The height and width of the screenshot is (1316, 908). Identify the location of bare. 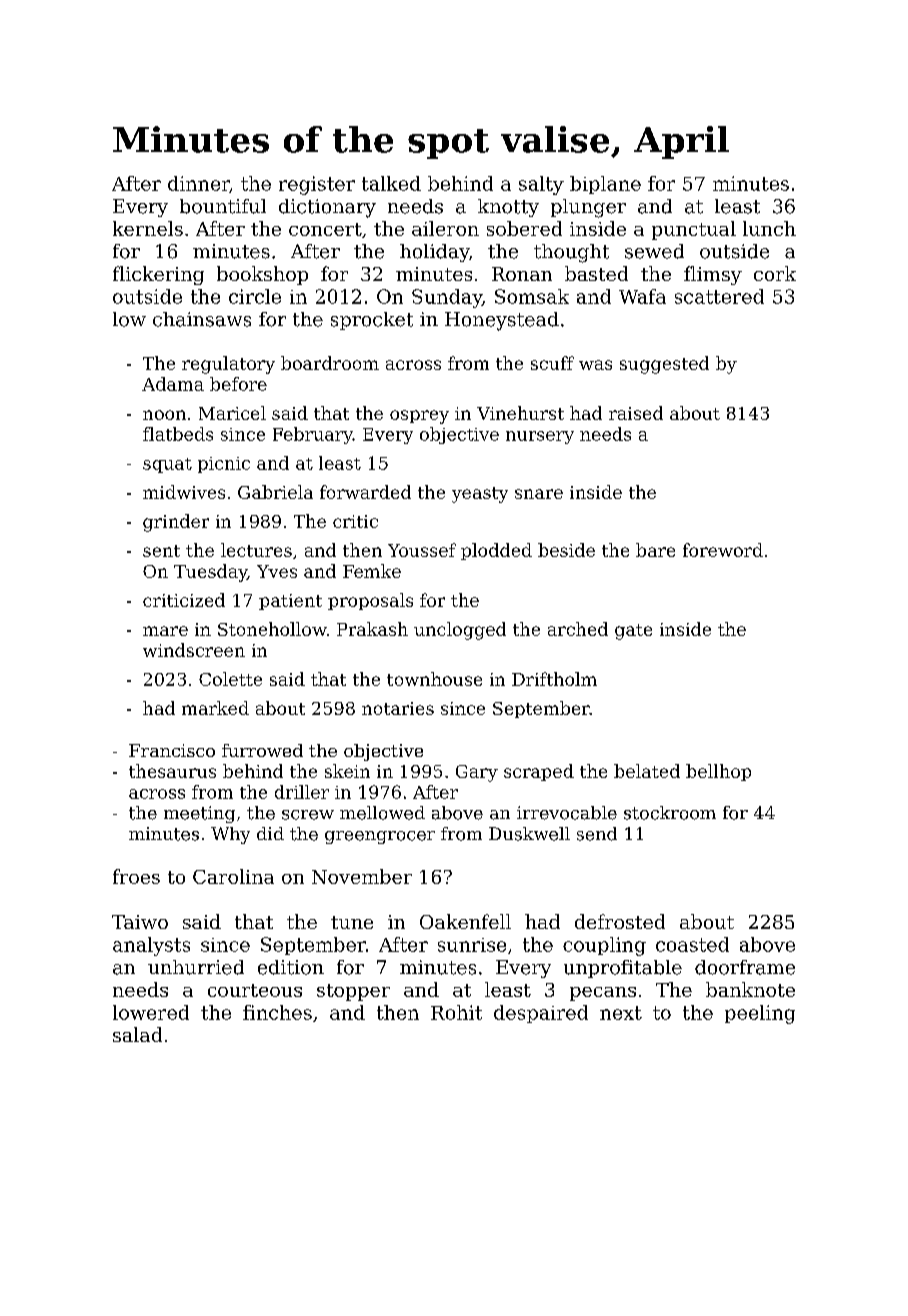
(655, 550).
